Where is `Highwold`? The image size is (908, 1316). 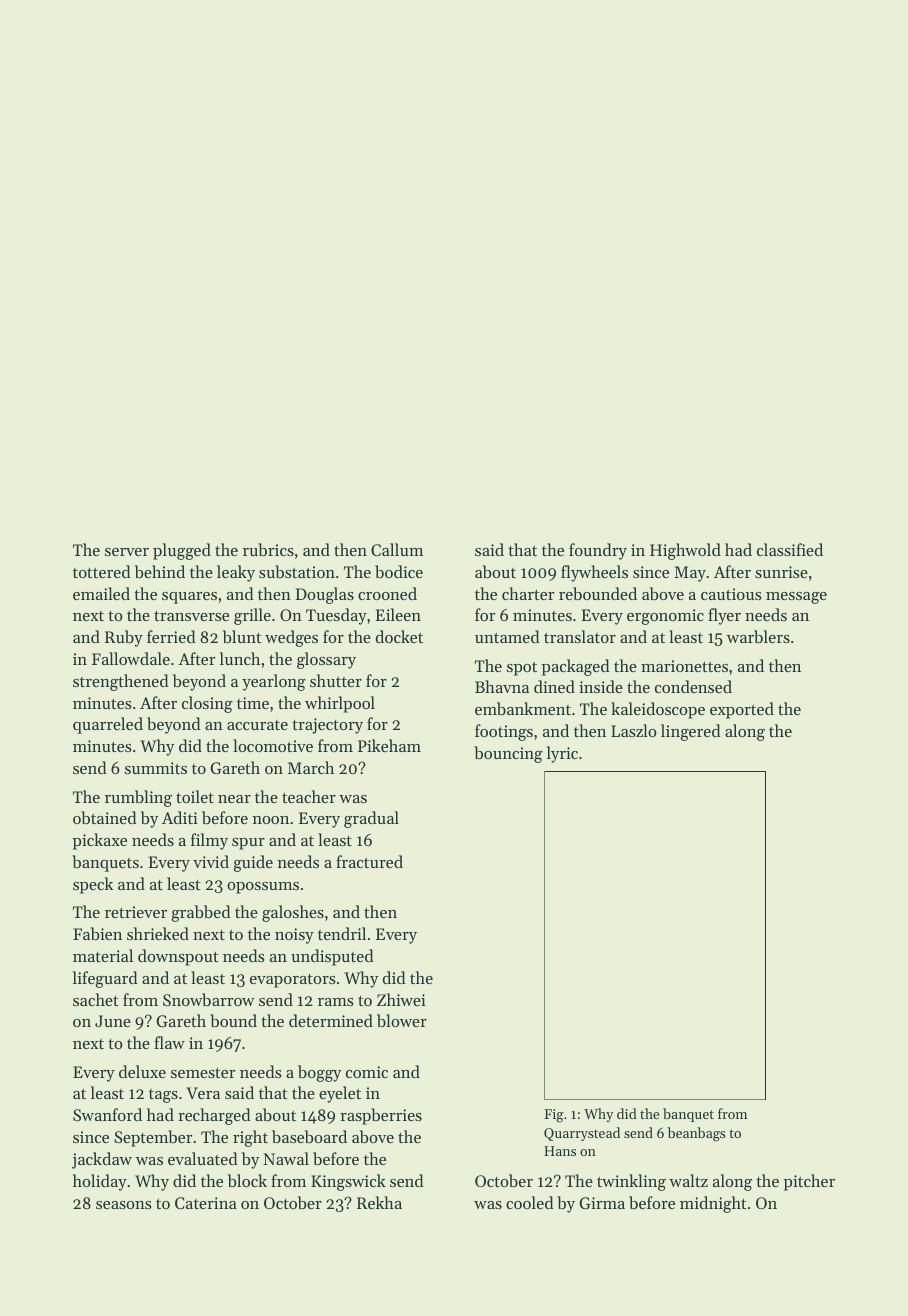 Highwold is located at coordinates (685, 551).
